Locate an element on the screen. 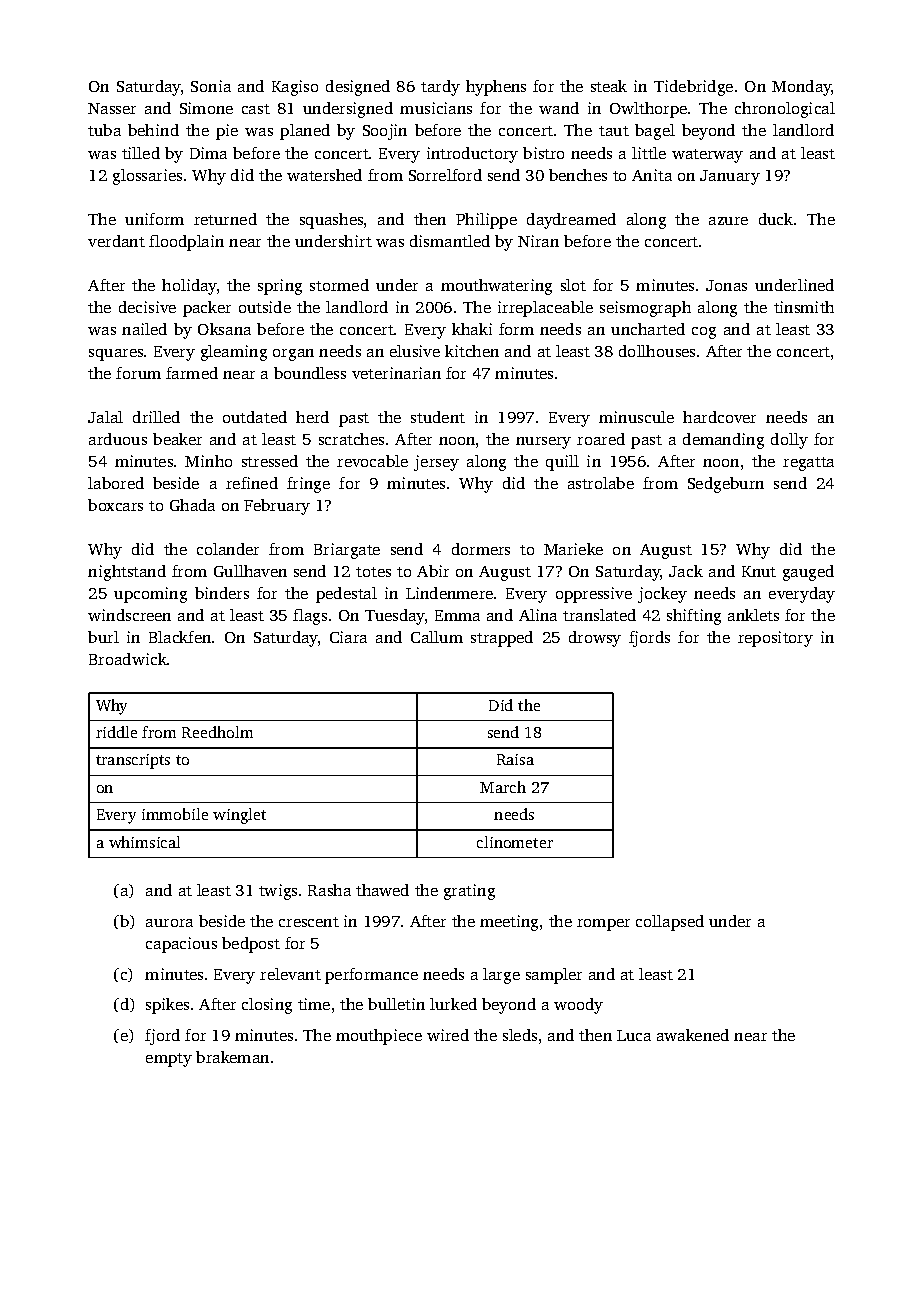 The height and width of the screenshot is (1314, 924). awakened is located at coordinates (693, 1035).
